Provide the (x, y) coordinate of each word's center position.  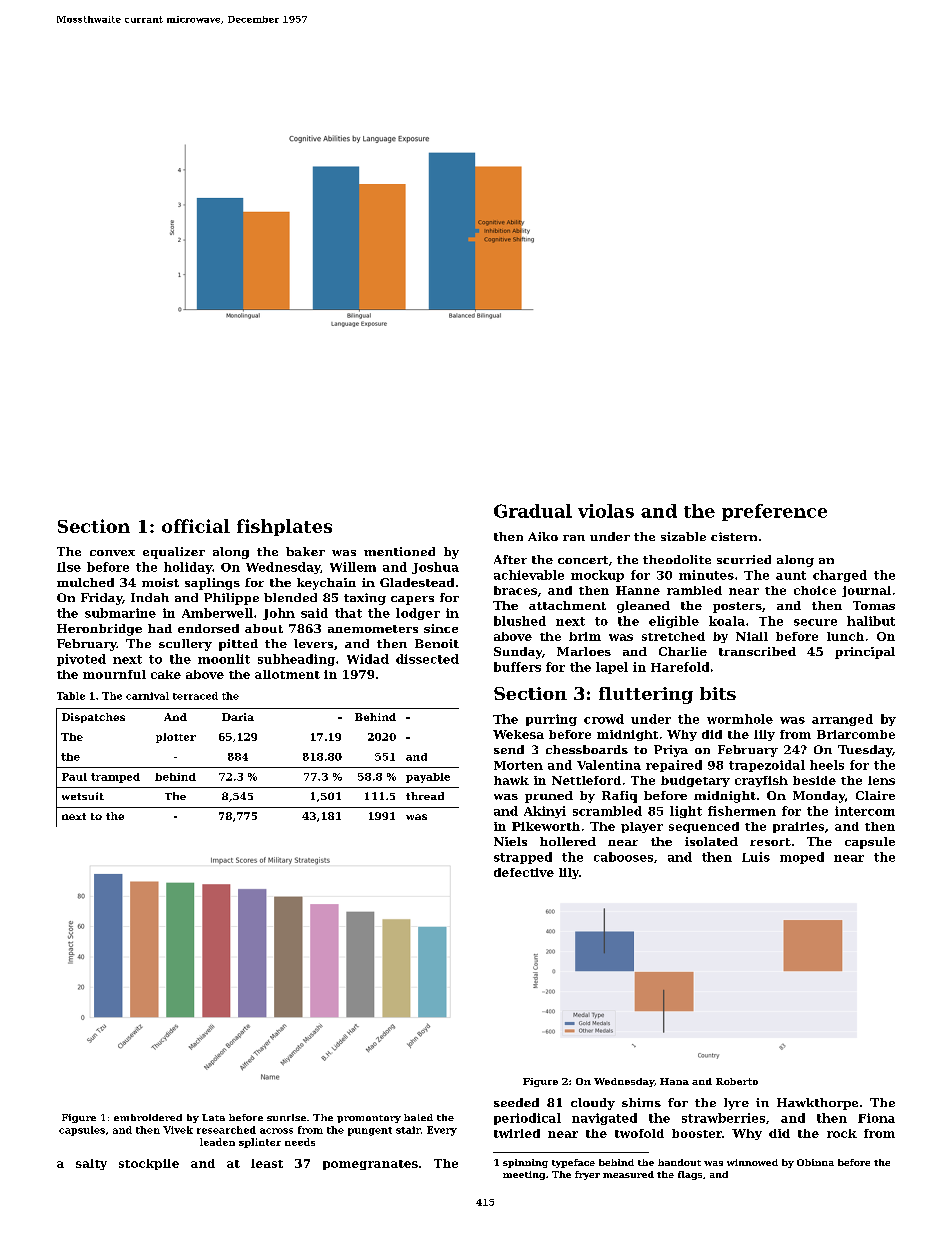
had (160, 628)
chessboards (587, 749)
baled (418, 1117)
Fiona (876, 1118)
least (267, 1163)
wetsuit (83, 796)
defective (524, 872)
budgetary (695, 781)
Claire (875, 795)
